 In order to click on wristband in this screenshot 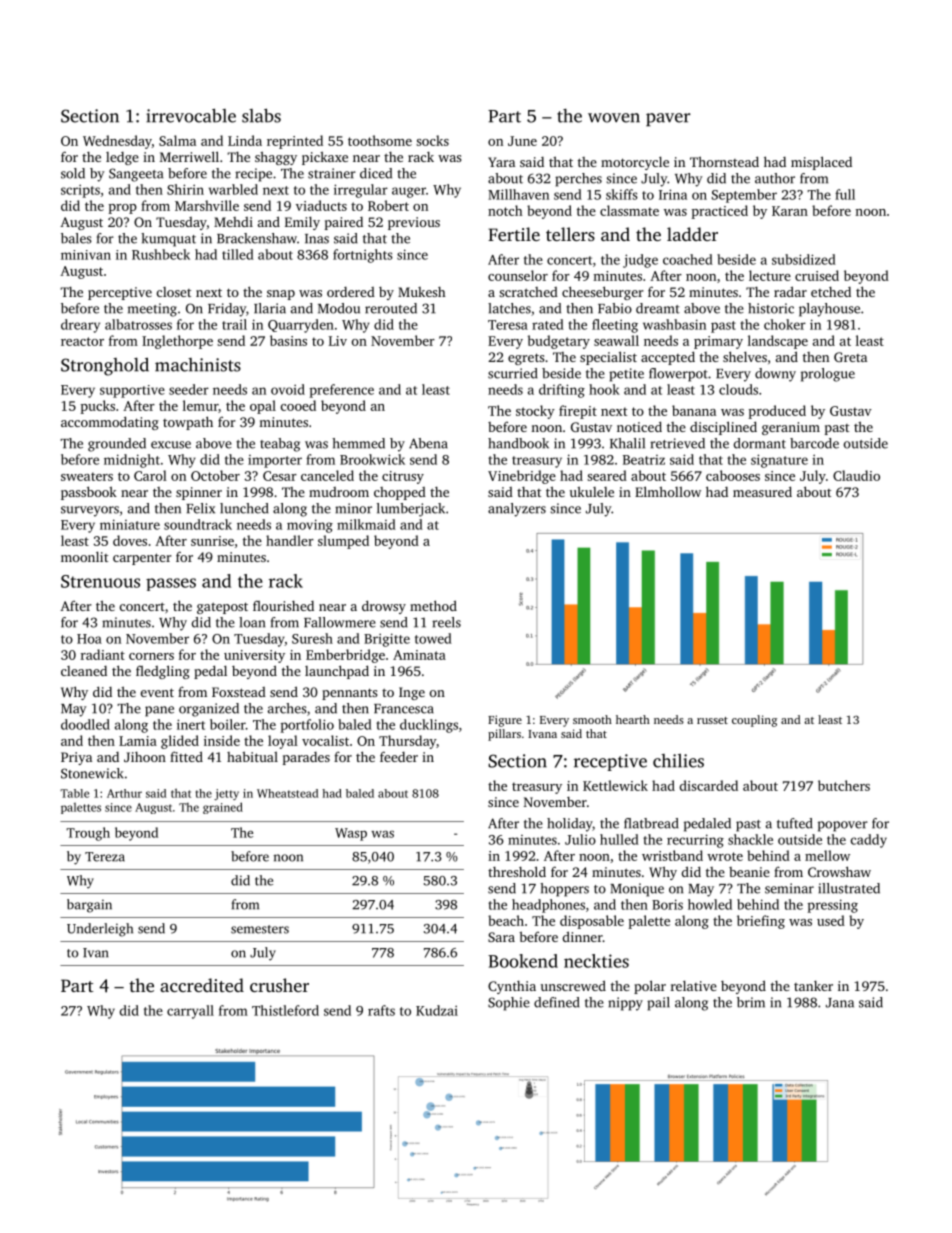, I will do `click(672, 855)`.
